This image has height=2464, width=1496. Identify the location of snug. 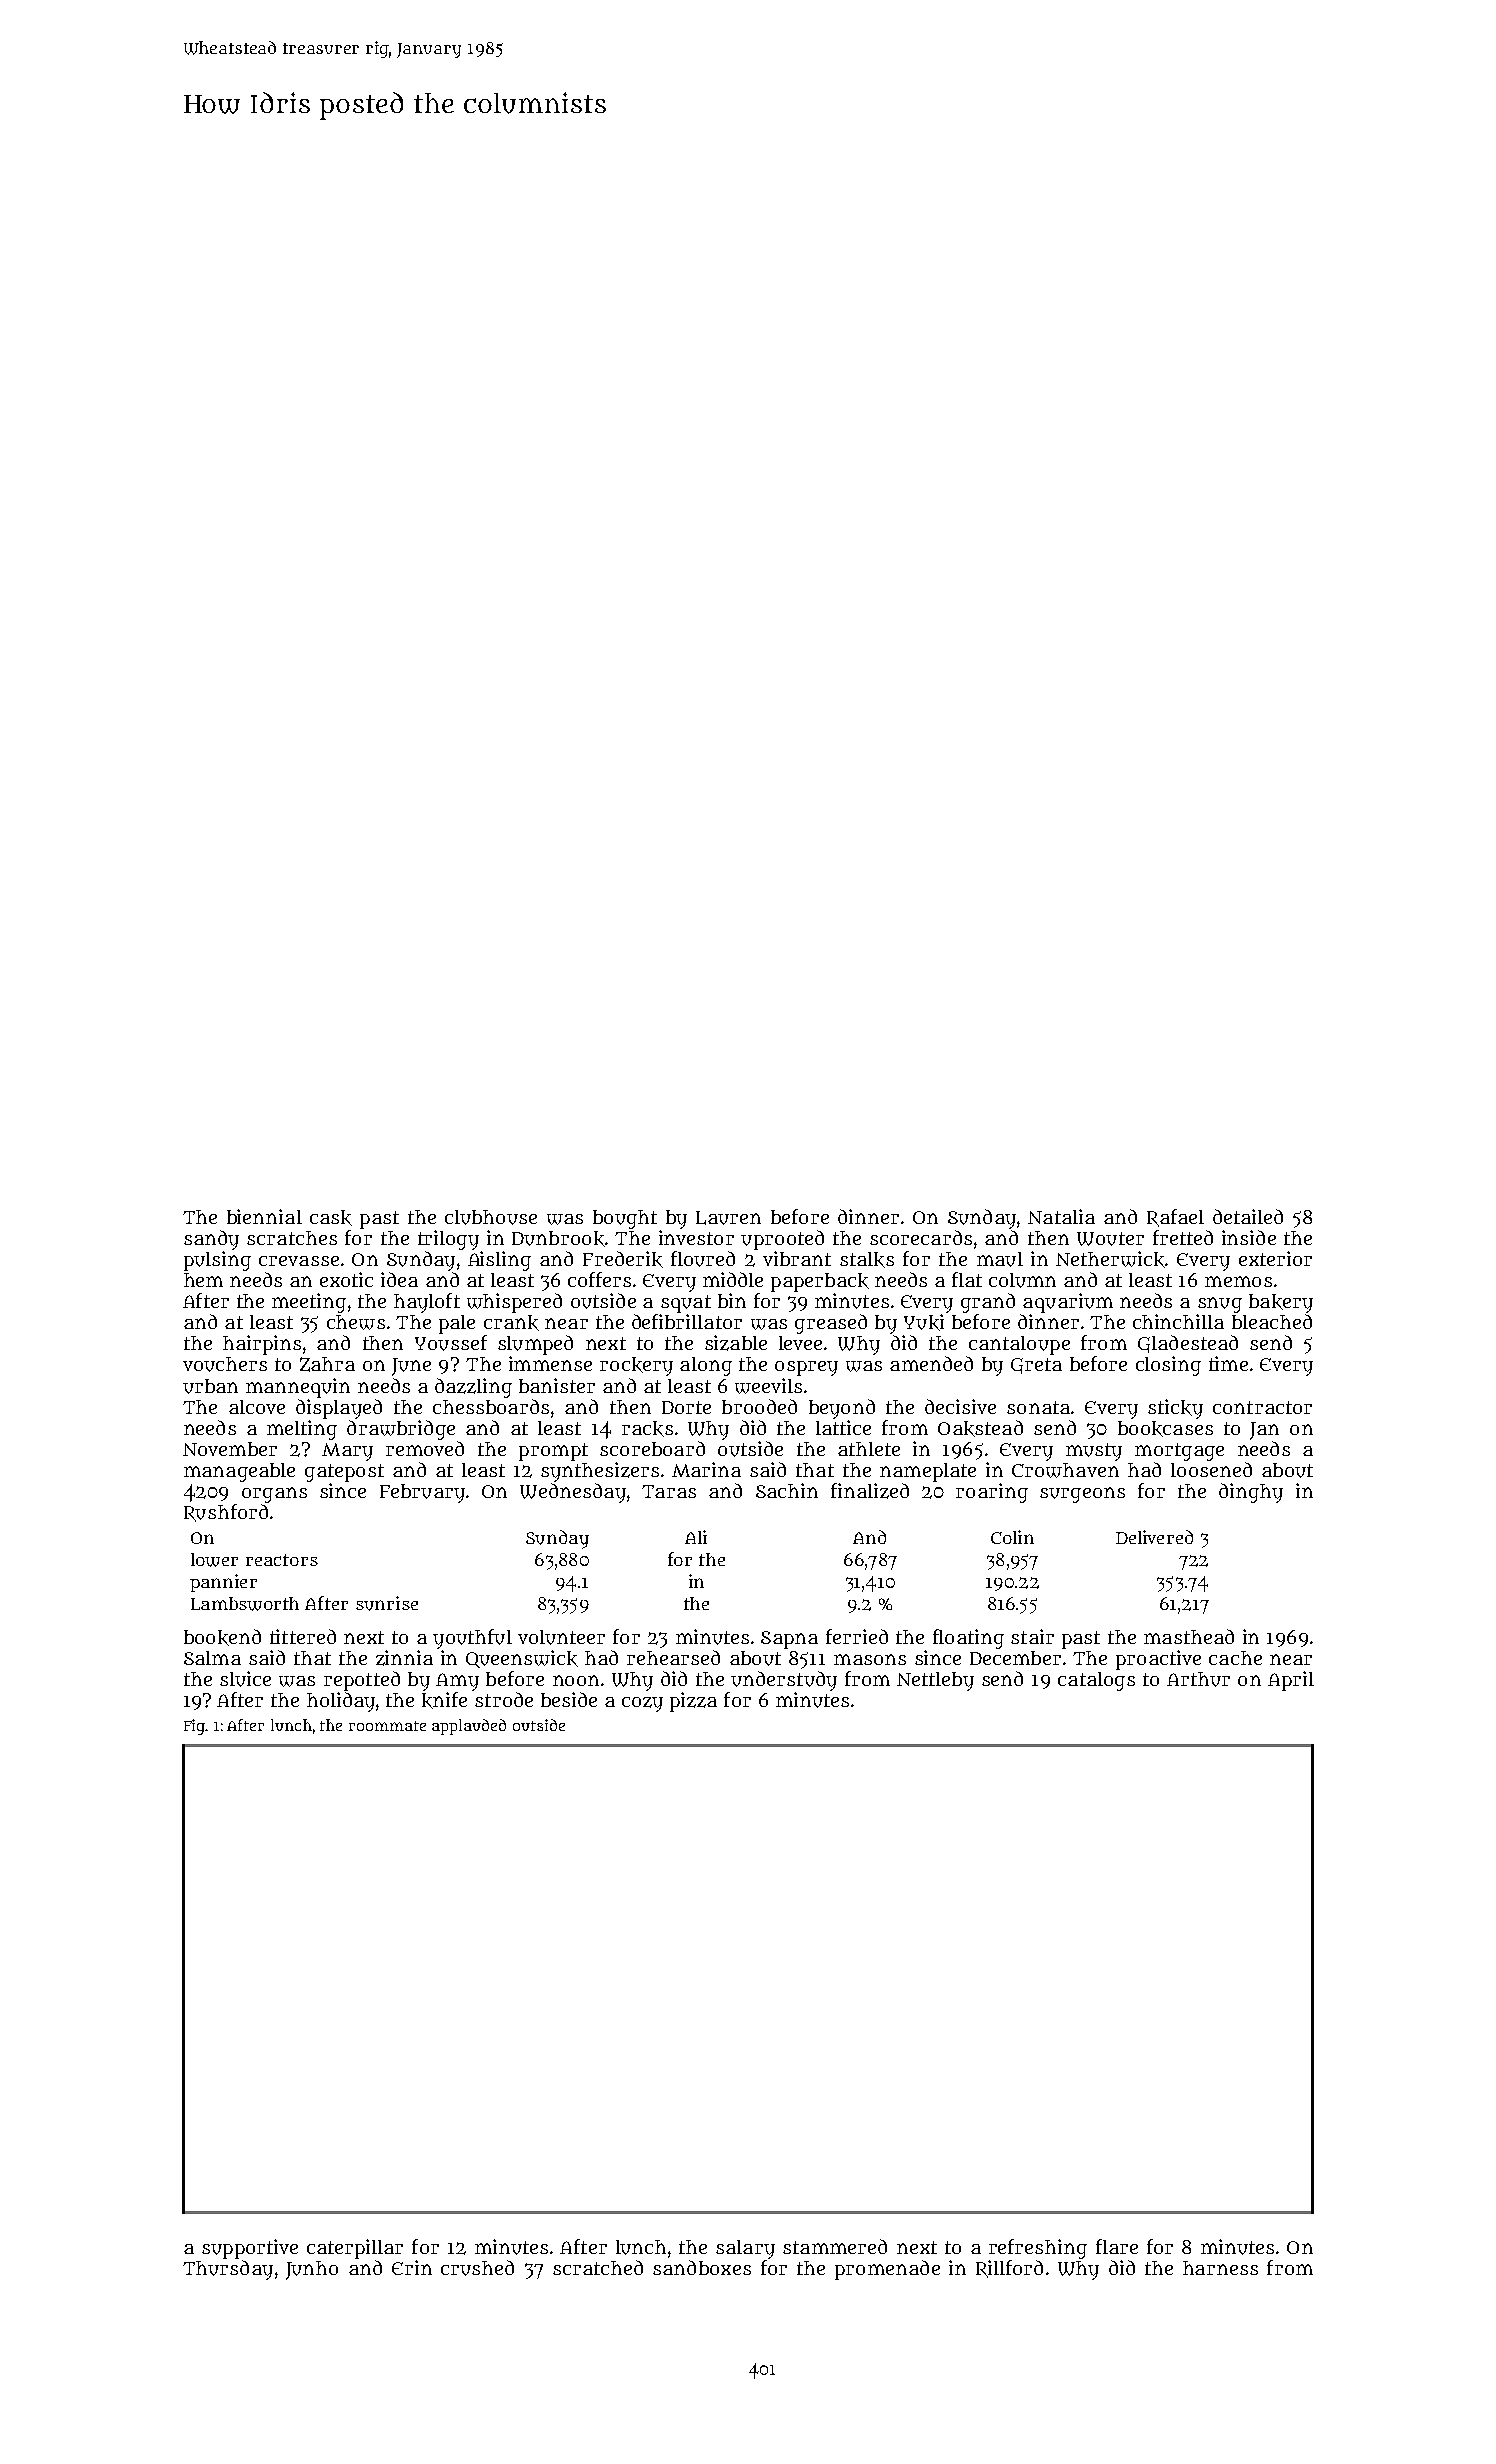
(1220, 1305).
